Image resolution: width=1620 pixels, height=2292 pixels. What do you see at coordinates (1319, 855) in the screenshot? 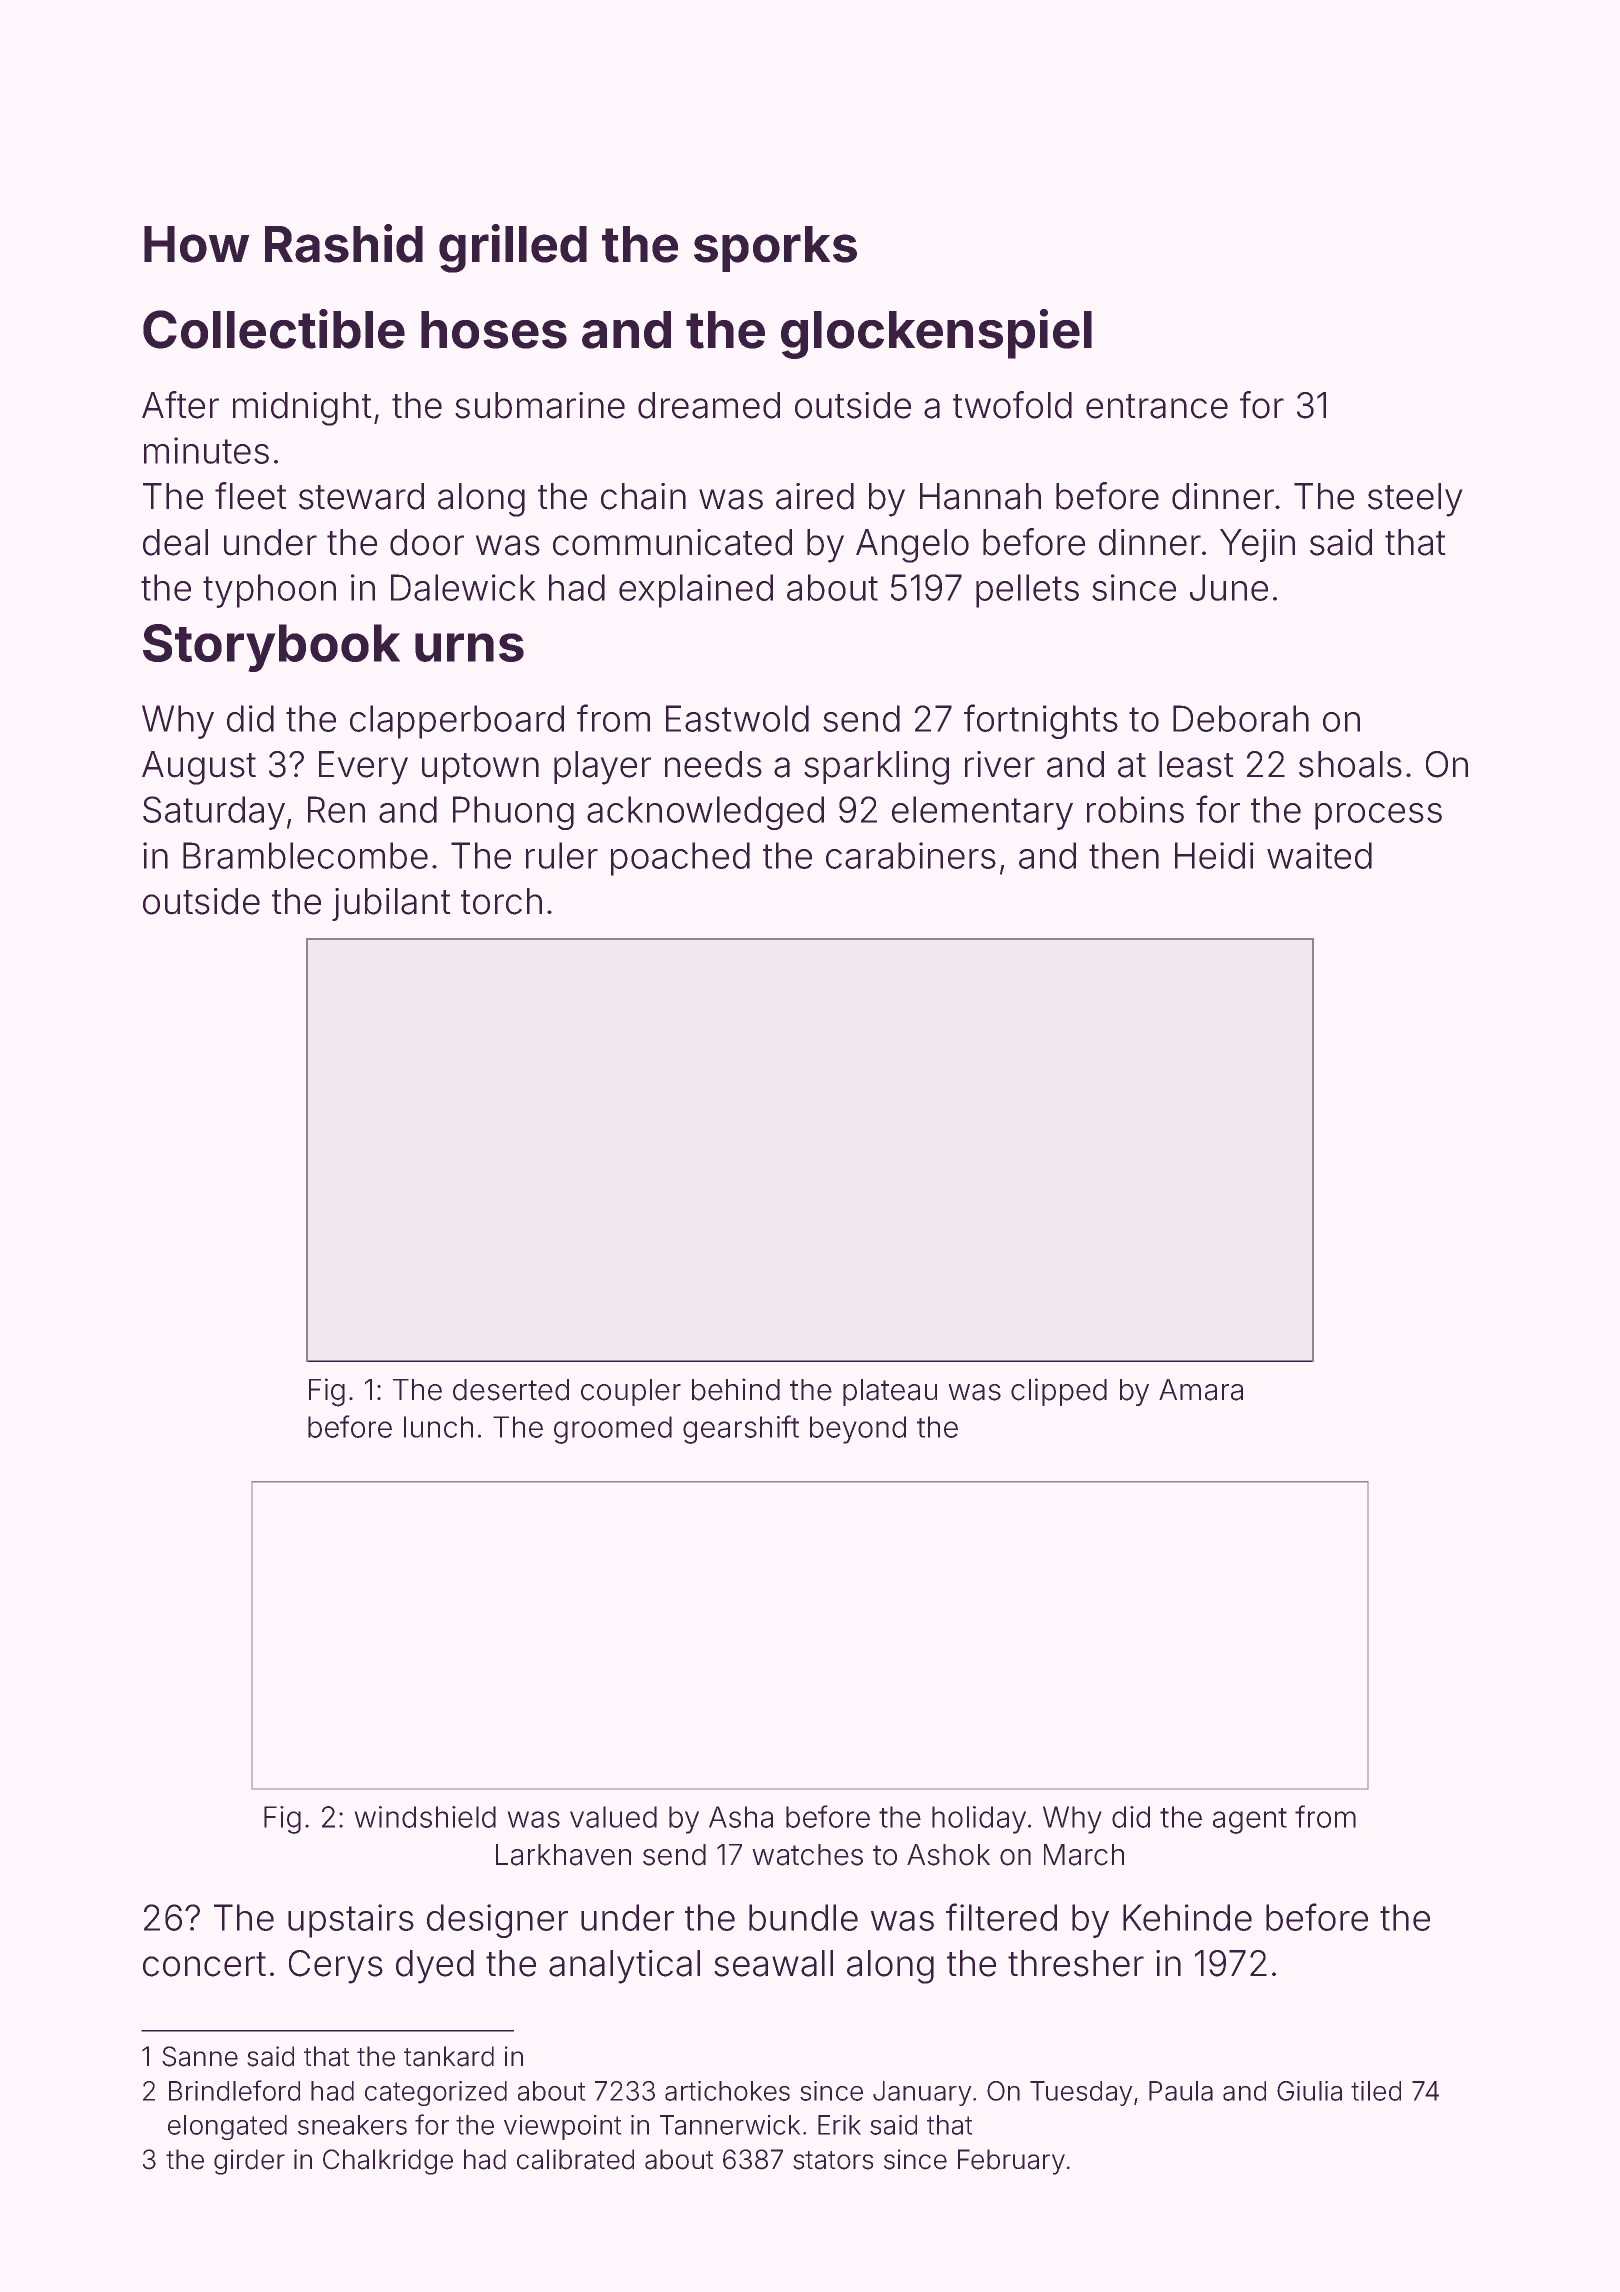
I see `waited` at bounding box center [1319, 855].
